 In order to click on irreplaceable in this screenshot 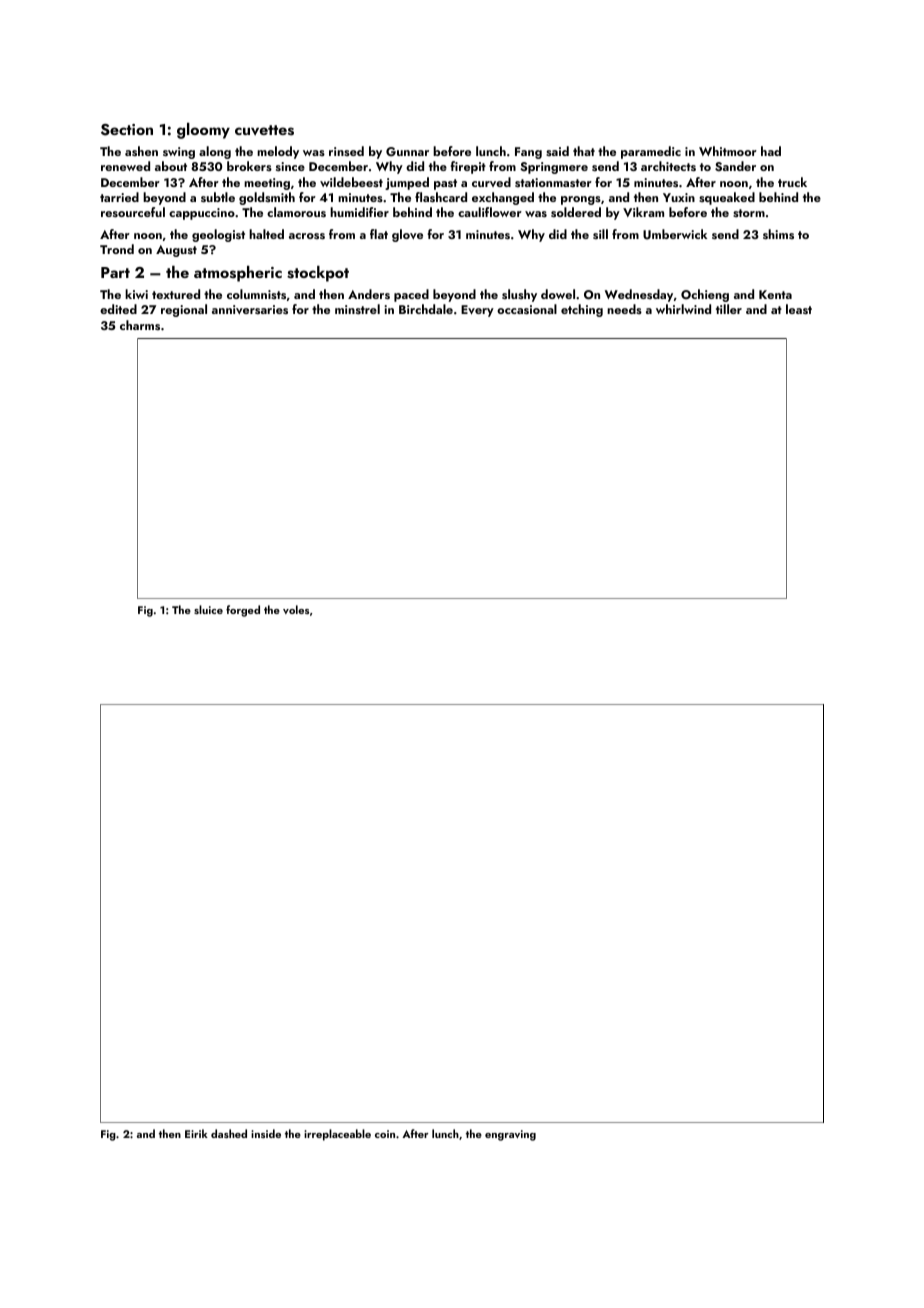, I will do `click(337, 1135)`.
